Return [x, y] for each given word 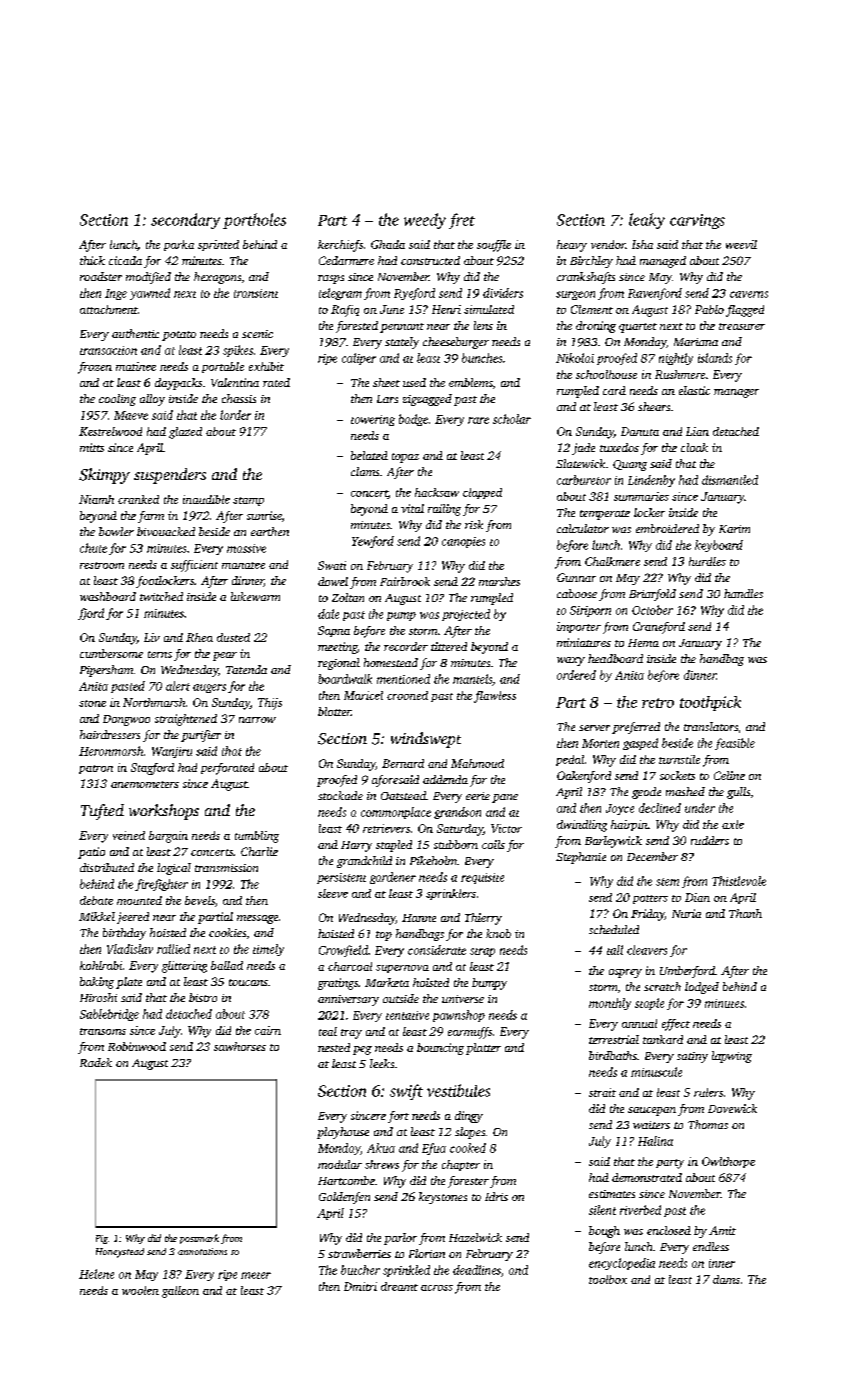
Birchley [591, 262]
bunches [482, 358]
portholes [254, 221]
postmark [199, 1239]
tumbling [257, 837]
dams [726, 1279]
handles [743, 593]
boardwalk [345, 679]
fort [398, 1117]
